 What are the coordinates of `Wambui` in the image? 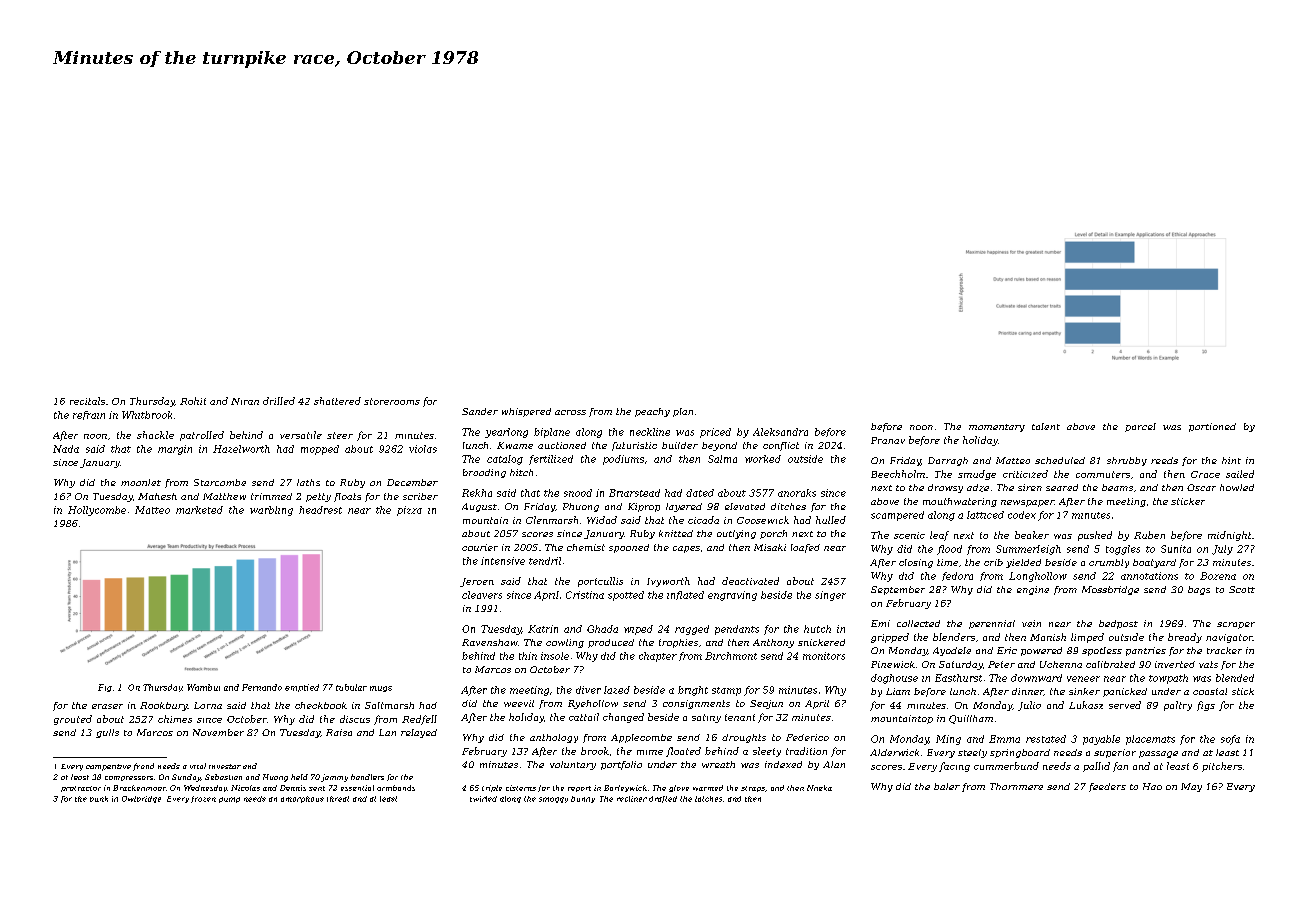 It's located at (203, 687).
